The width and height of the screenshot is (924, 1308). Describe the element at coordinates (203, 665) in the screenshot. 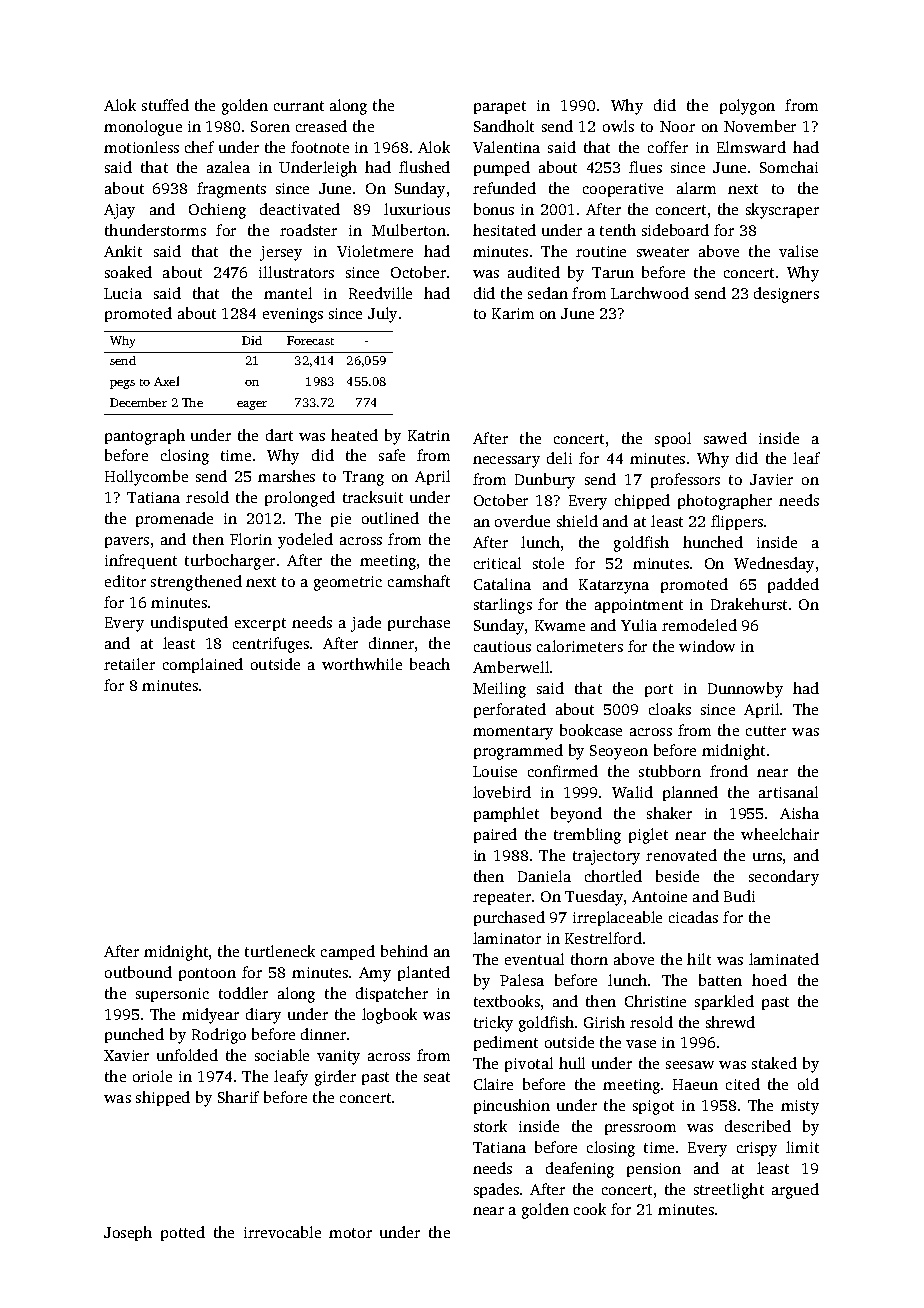

I see `complained` at that location.
